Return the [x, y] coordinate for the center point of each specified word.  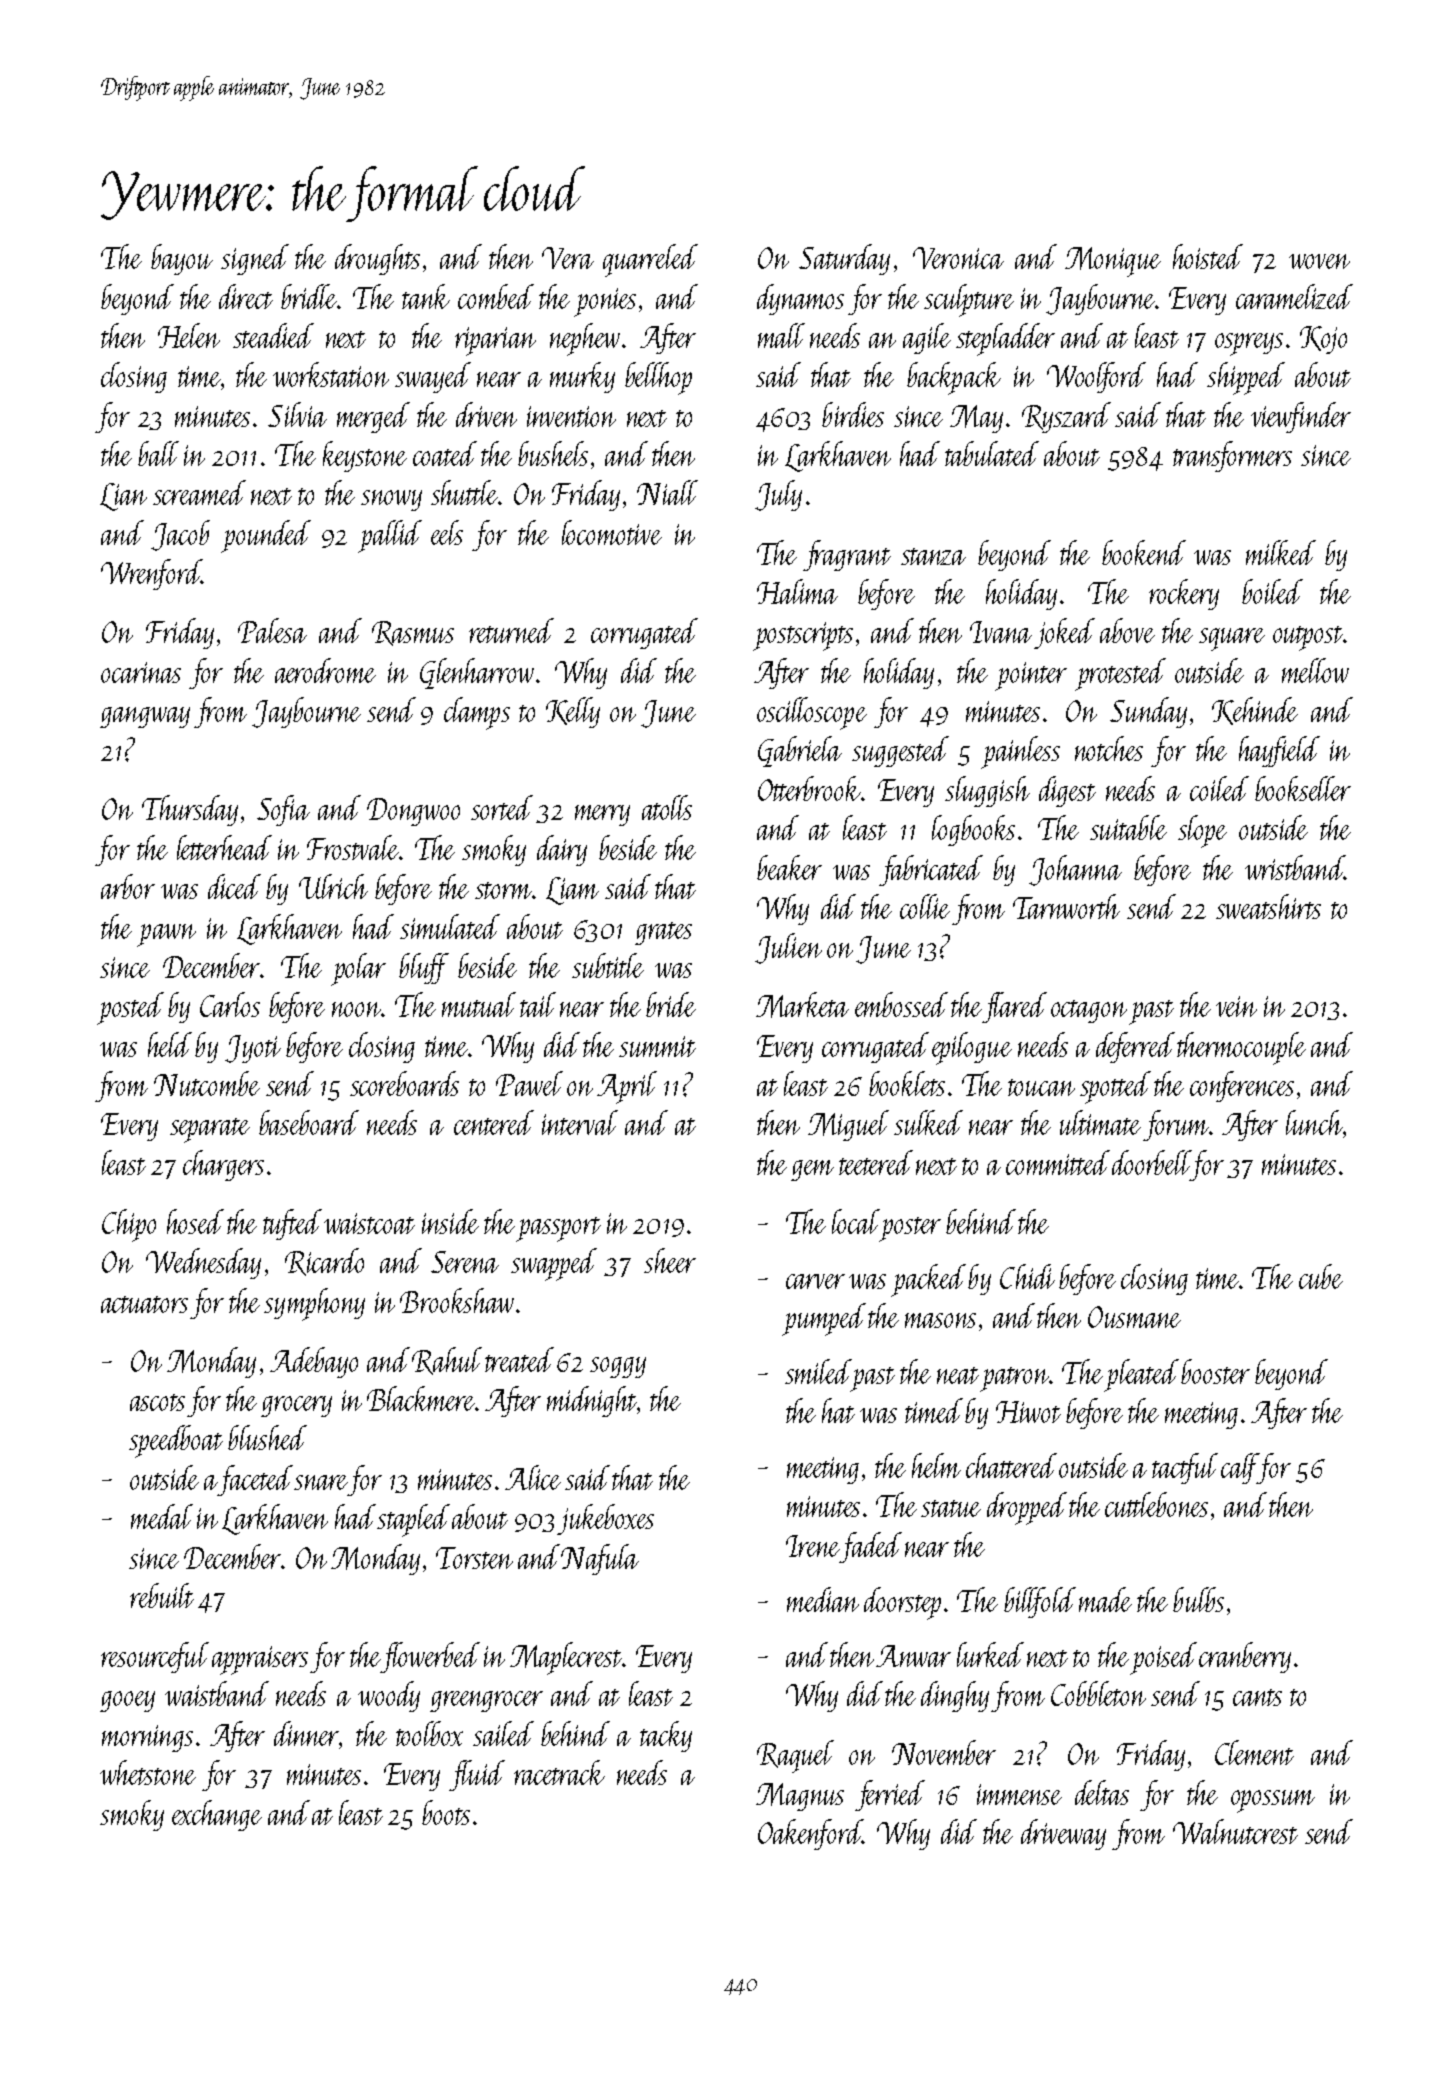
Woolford [1096, 377]
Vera [568, 258]
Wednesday [203, 1263]
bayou [182, 259]
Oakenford [810, 1834]
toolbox [429, 1733]
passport [558, 1229]
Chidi [1027, 1276]
